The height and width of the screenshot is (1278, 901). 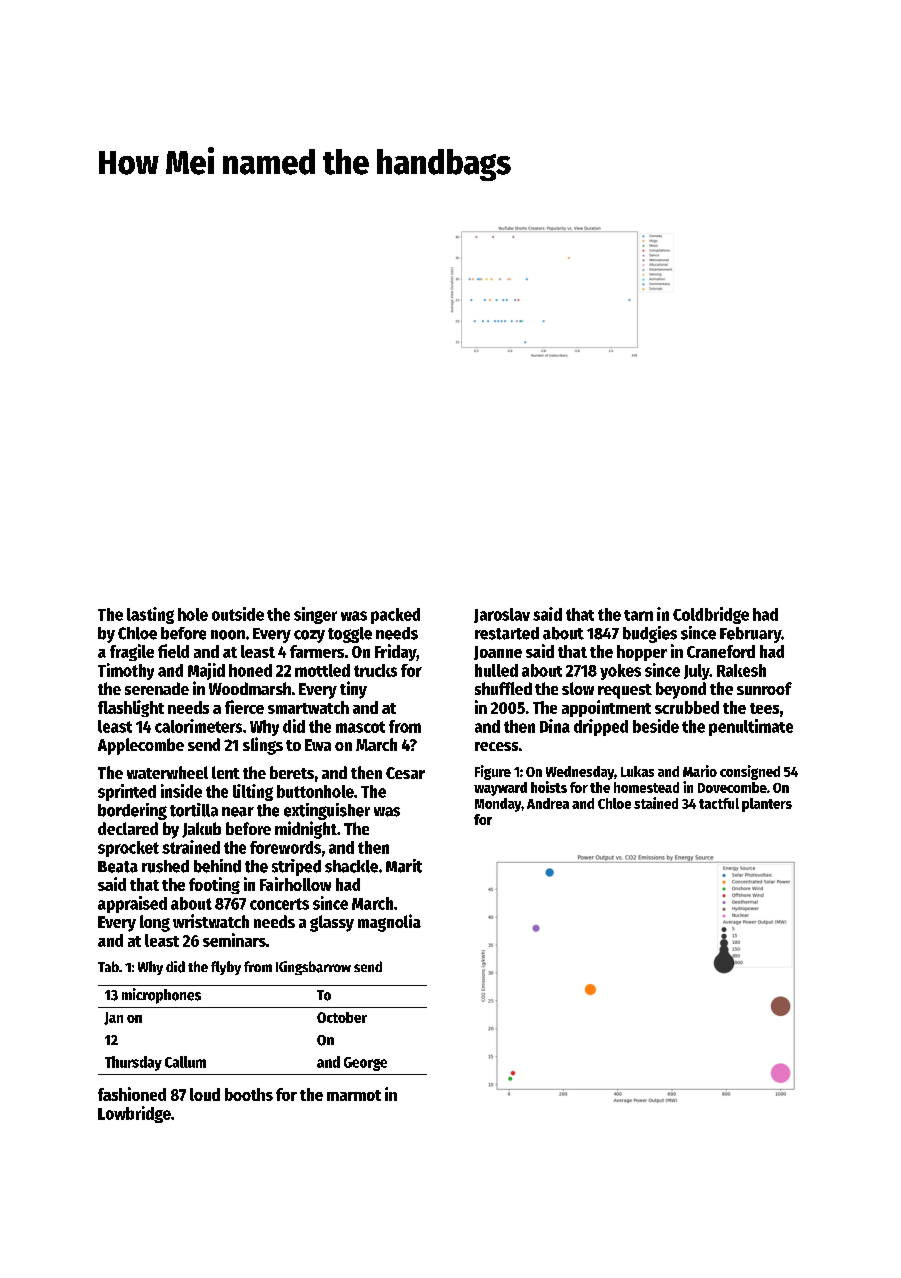 What do you see at coordinates (389, 923) in the screenshot?
I see `magnolia` at bounding box center [389, 923].
